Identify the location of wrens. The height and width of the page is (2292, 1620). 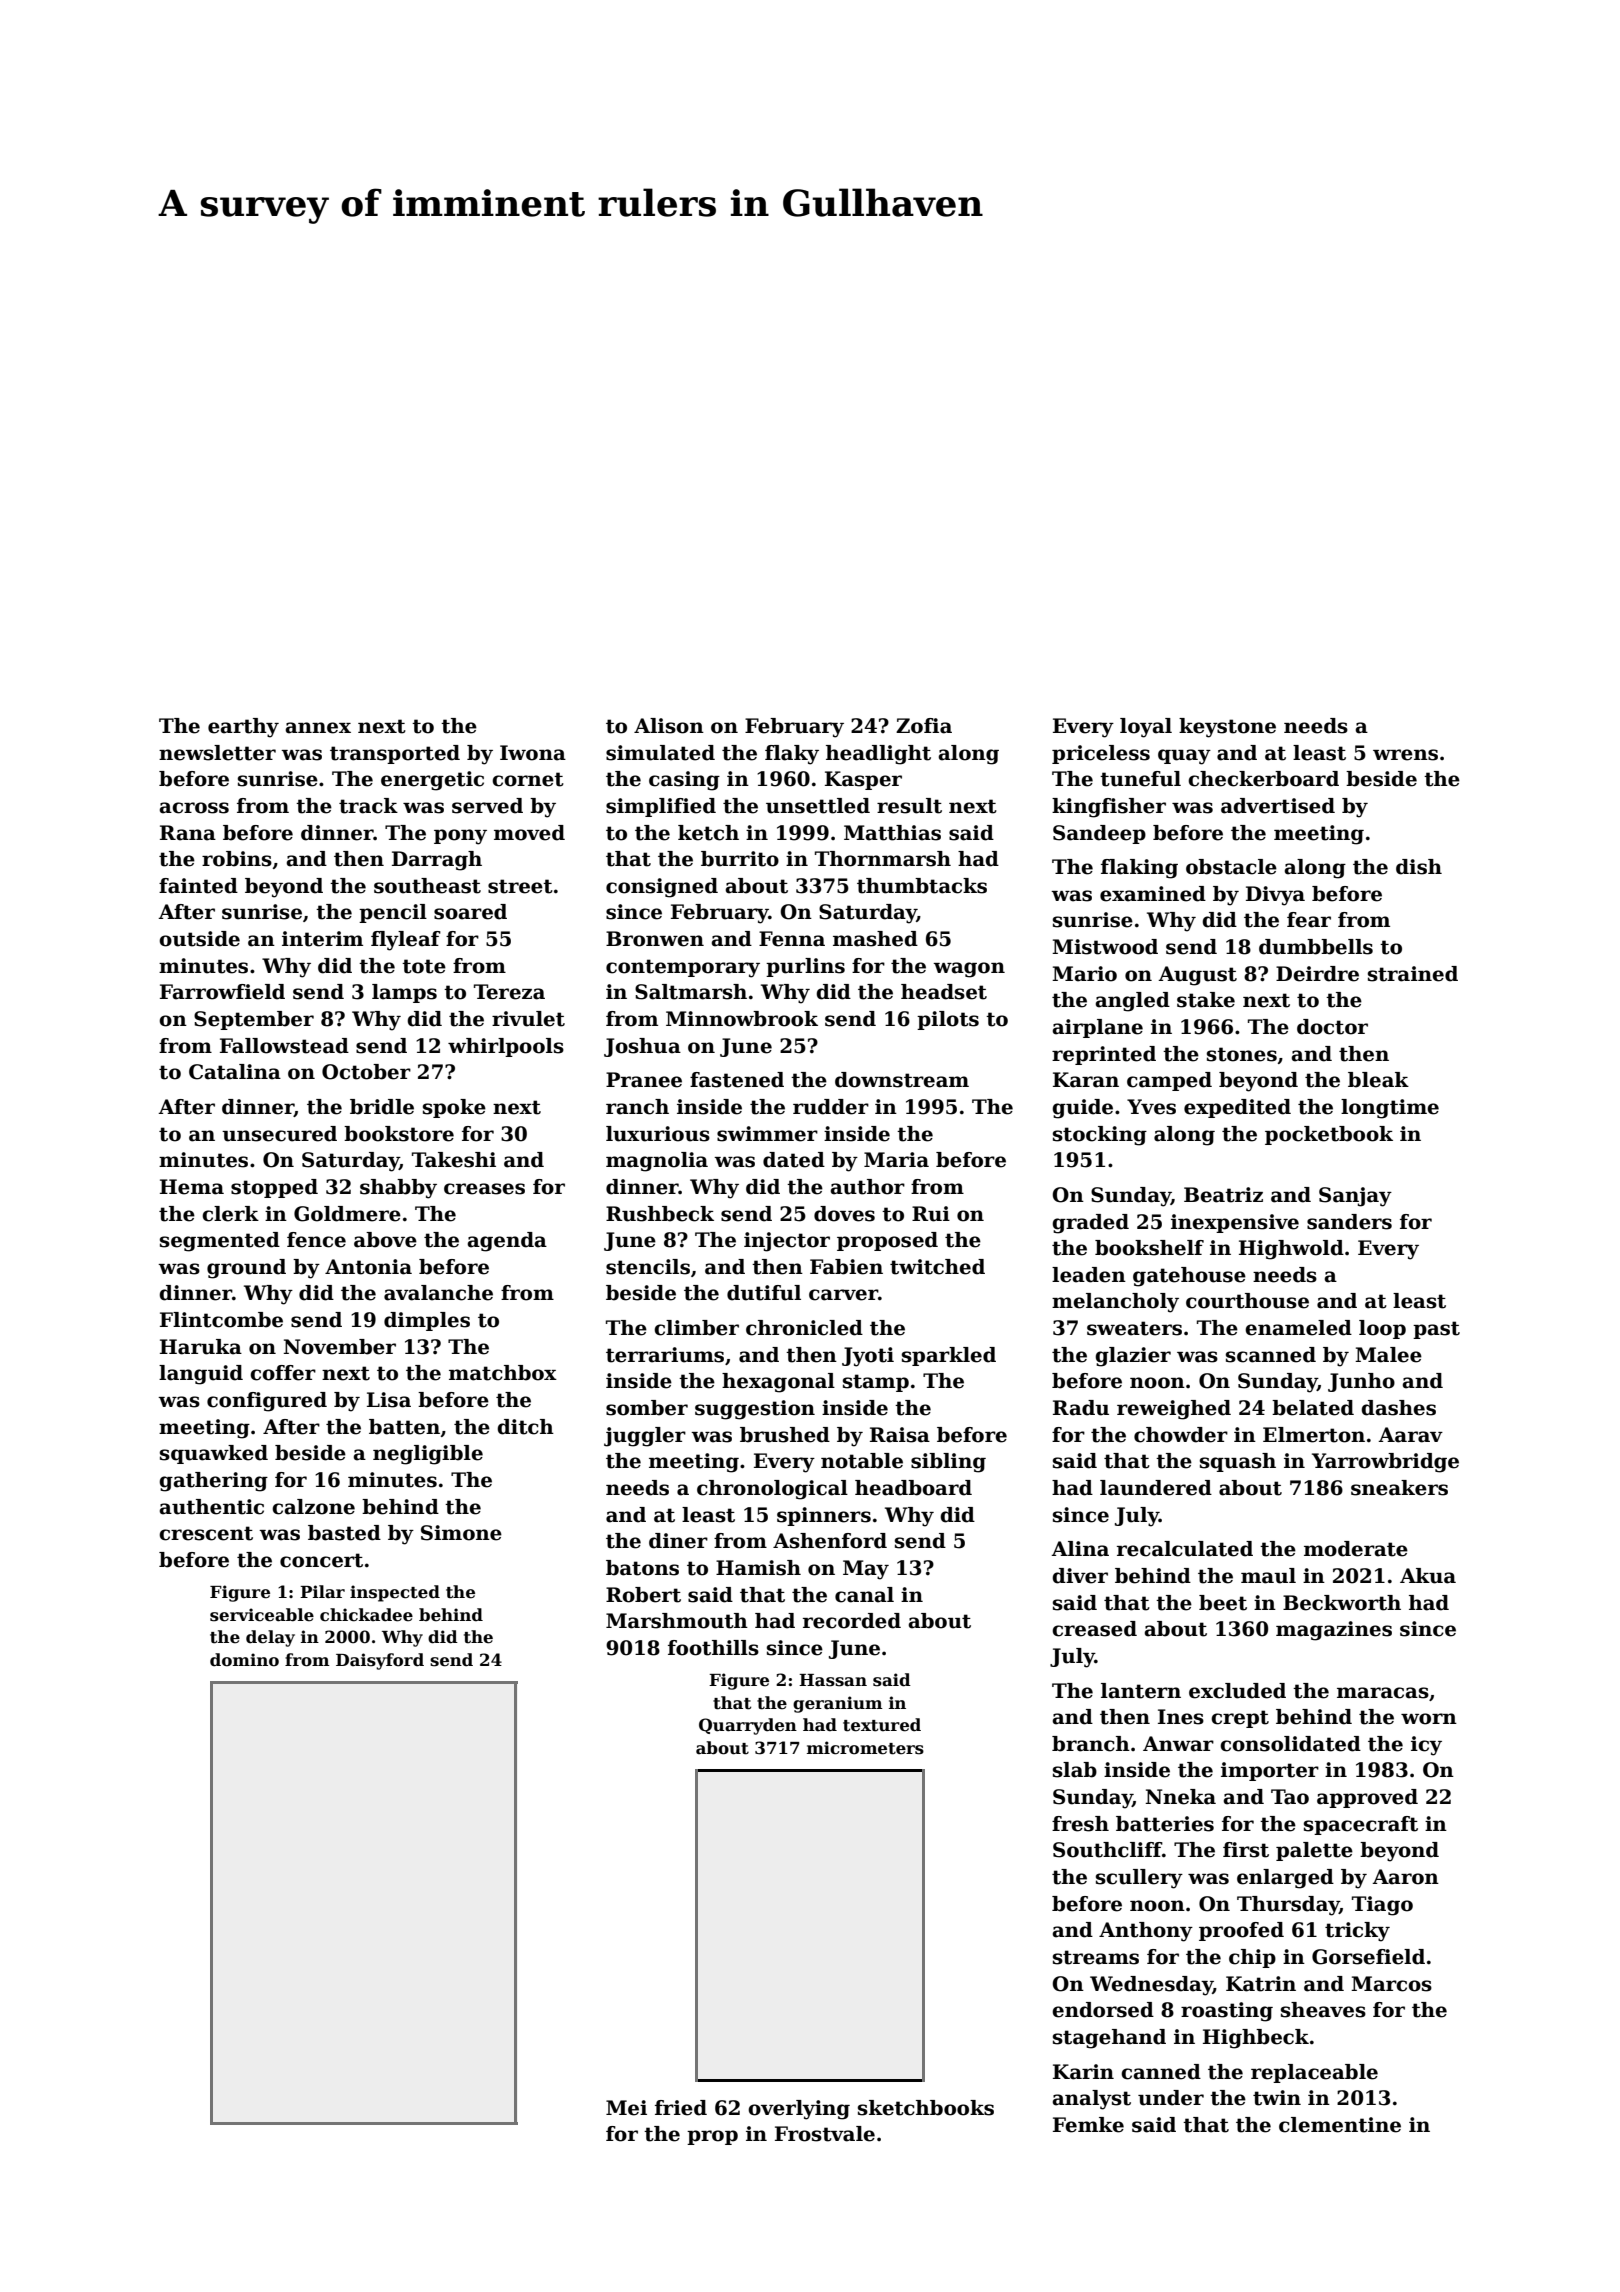
(1405, 755).
